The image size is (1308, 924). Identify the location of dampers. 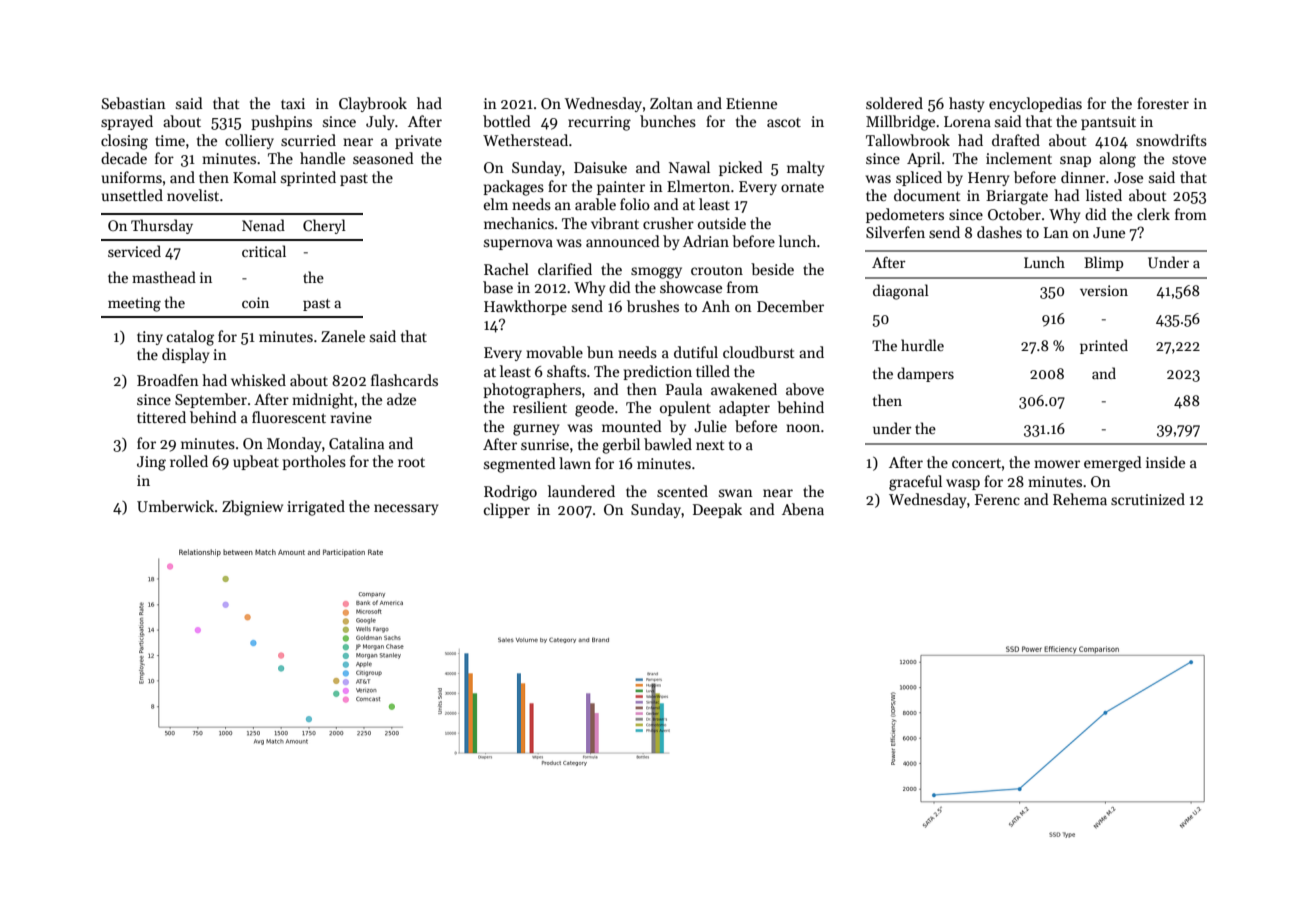
(925, 374).
